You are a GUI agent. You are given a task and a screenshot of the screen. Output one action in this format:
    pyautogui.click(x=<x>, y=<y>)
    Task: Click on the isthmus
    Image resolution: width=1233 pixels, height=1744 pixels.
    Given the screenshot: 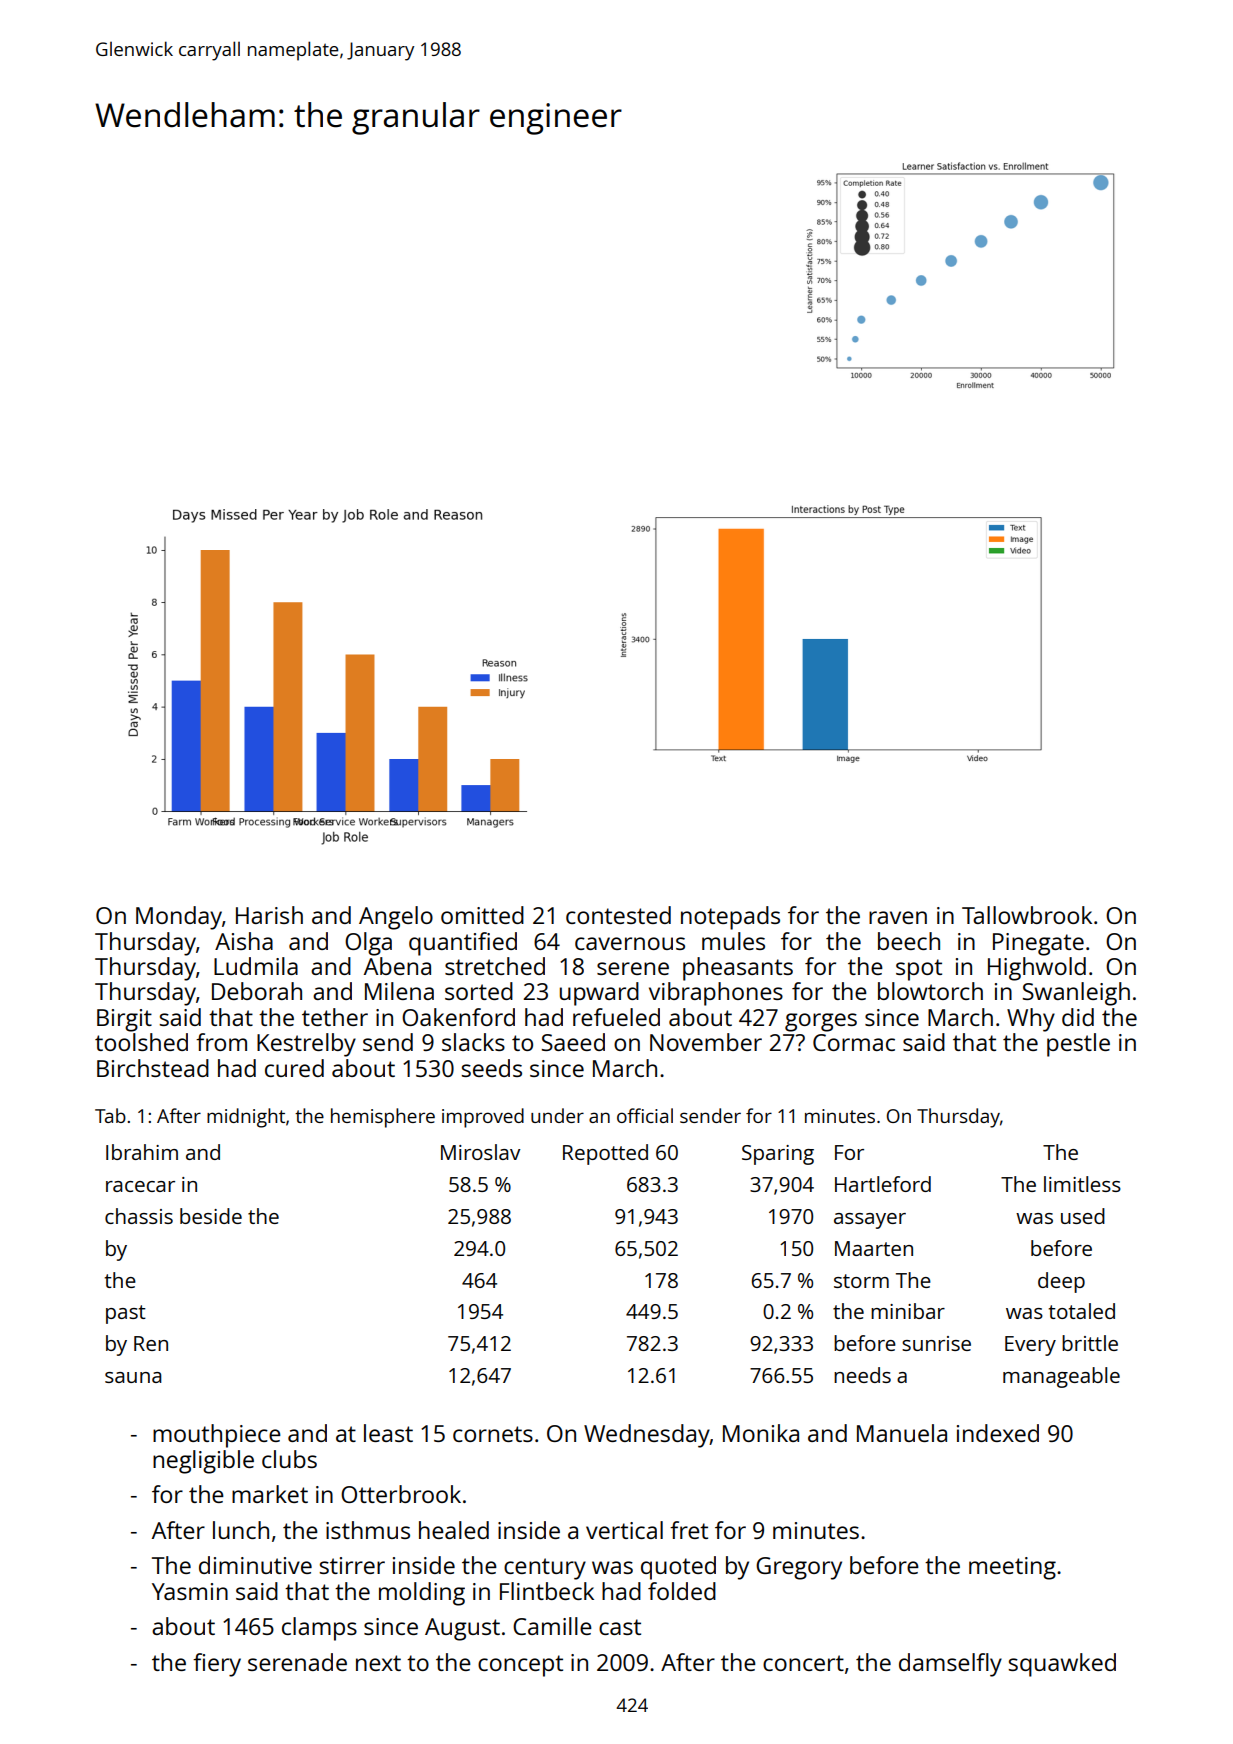 What is the action you would take?
    pyautogui.click(x=368, y=1530)
